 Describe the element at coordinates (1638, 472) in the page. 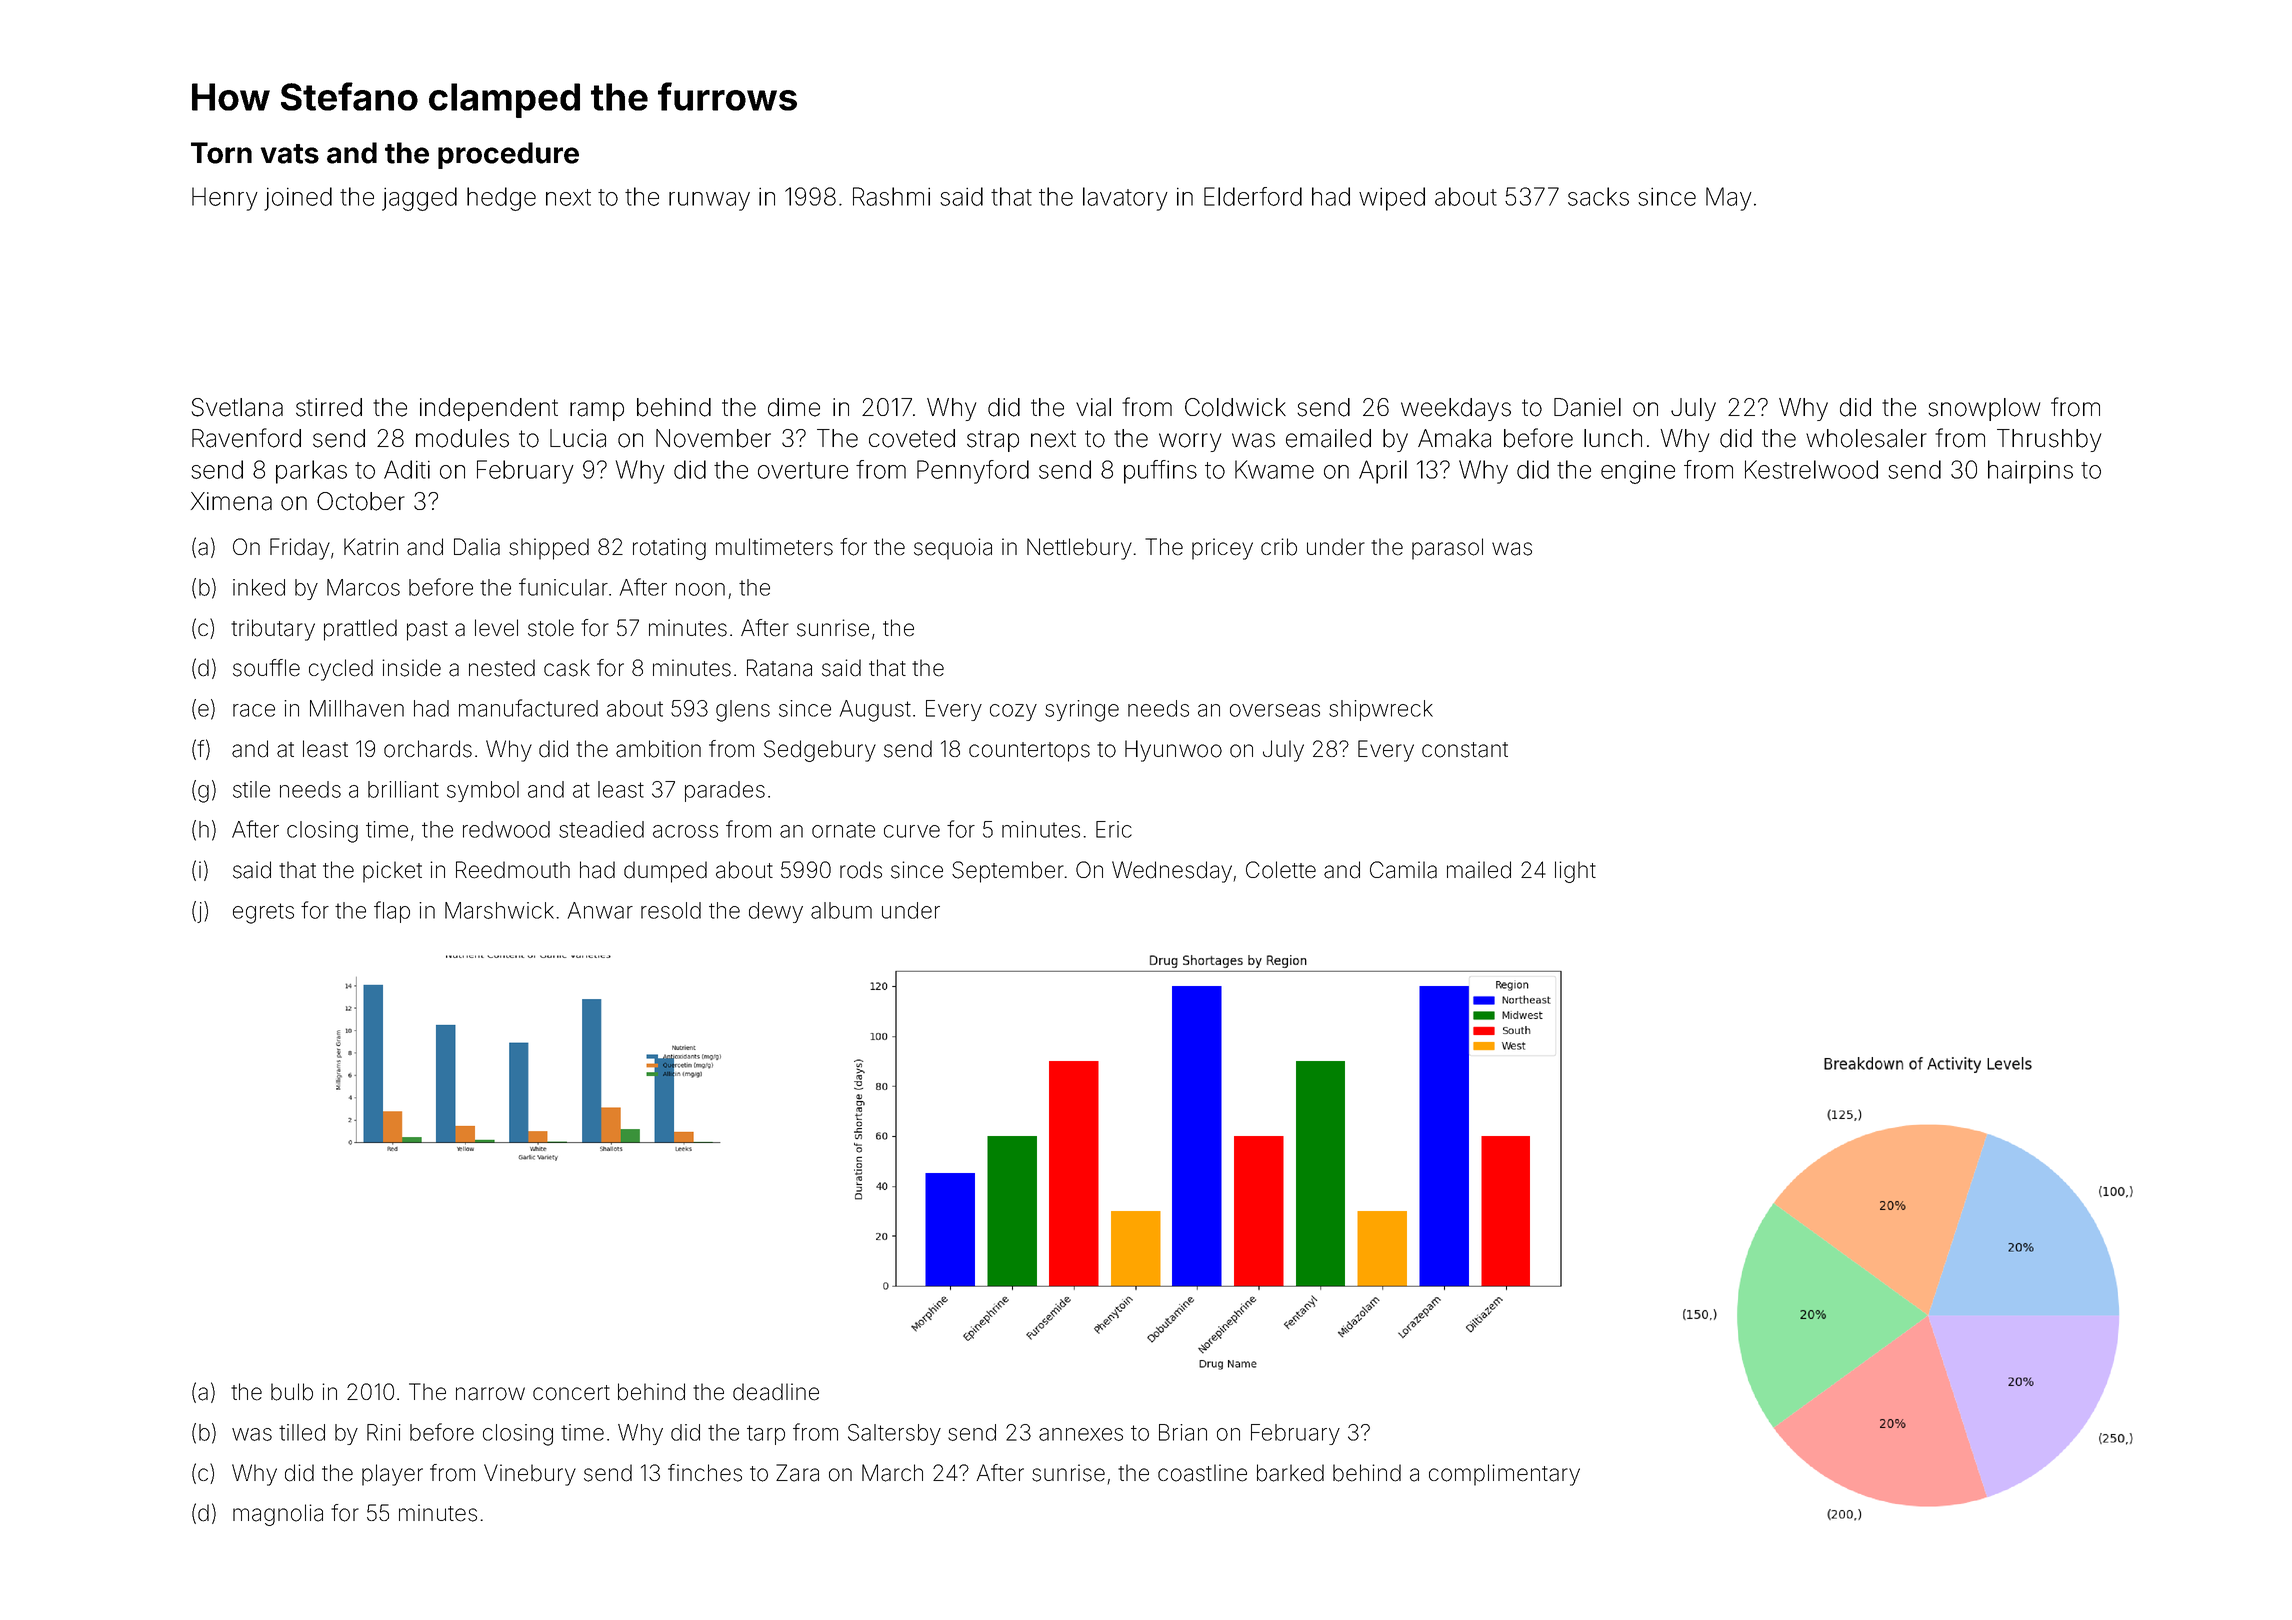

I see `engine` at that location.
